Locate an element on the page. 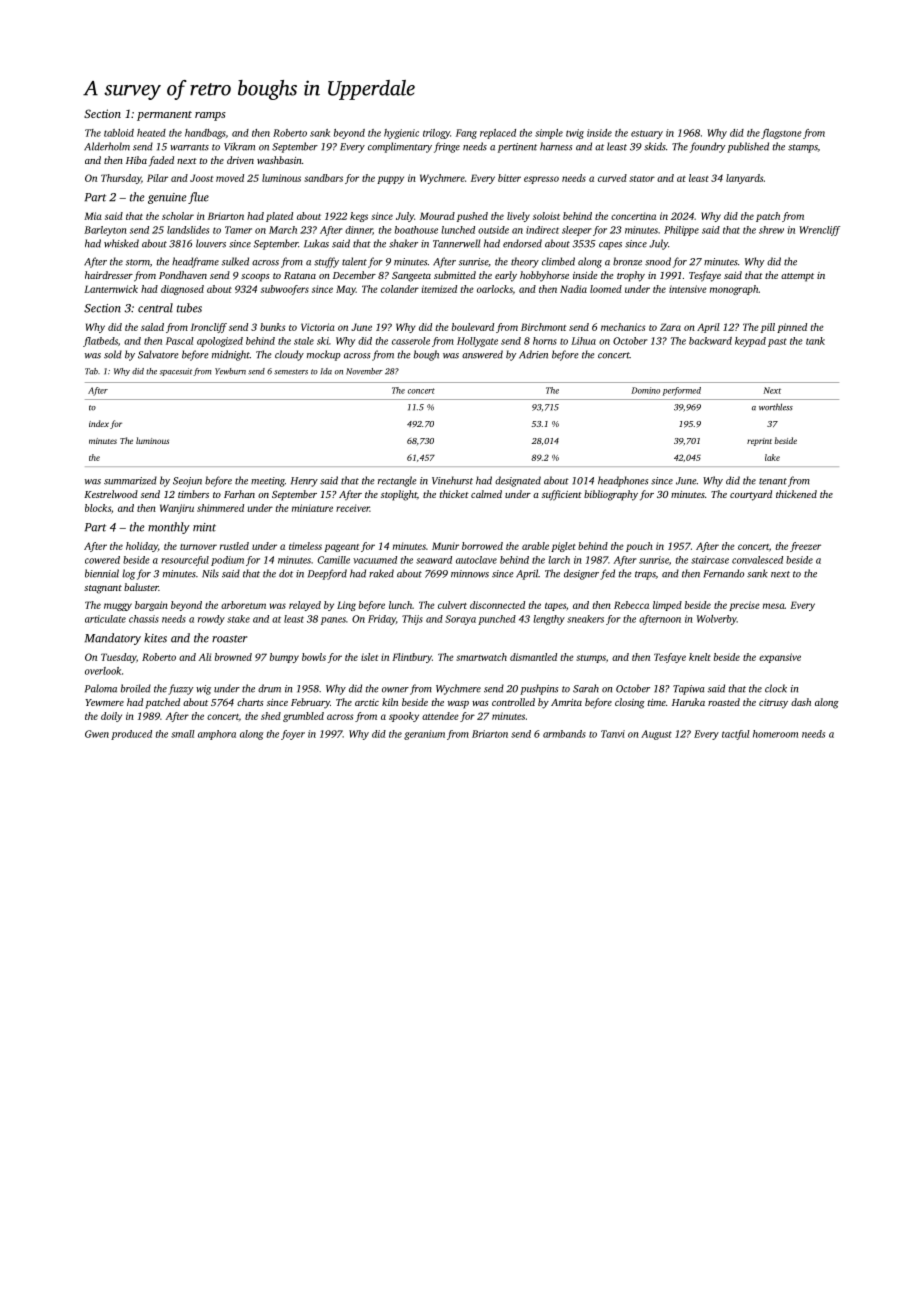  broiled is located at coordinates (136, 688).
